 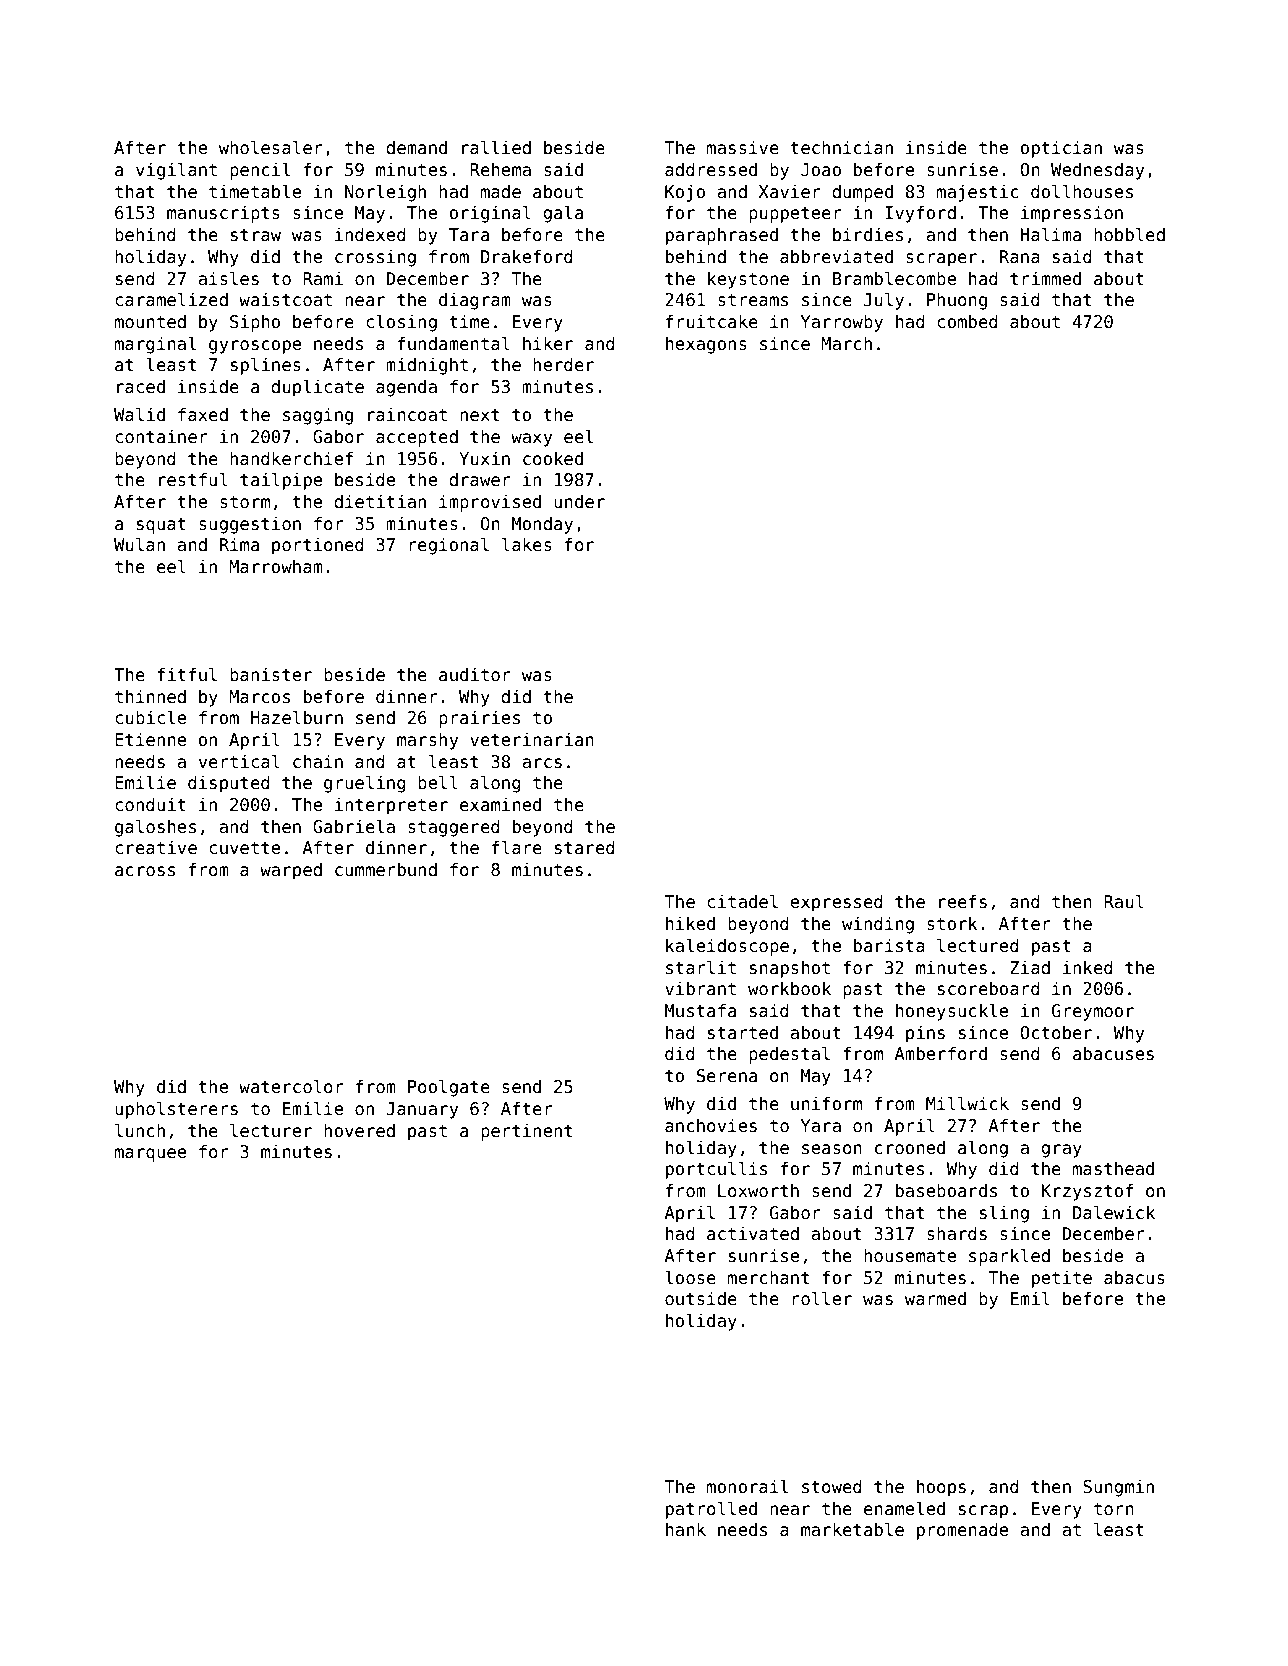 I want to click on creative, so click(x=156, y=847).
